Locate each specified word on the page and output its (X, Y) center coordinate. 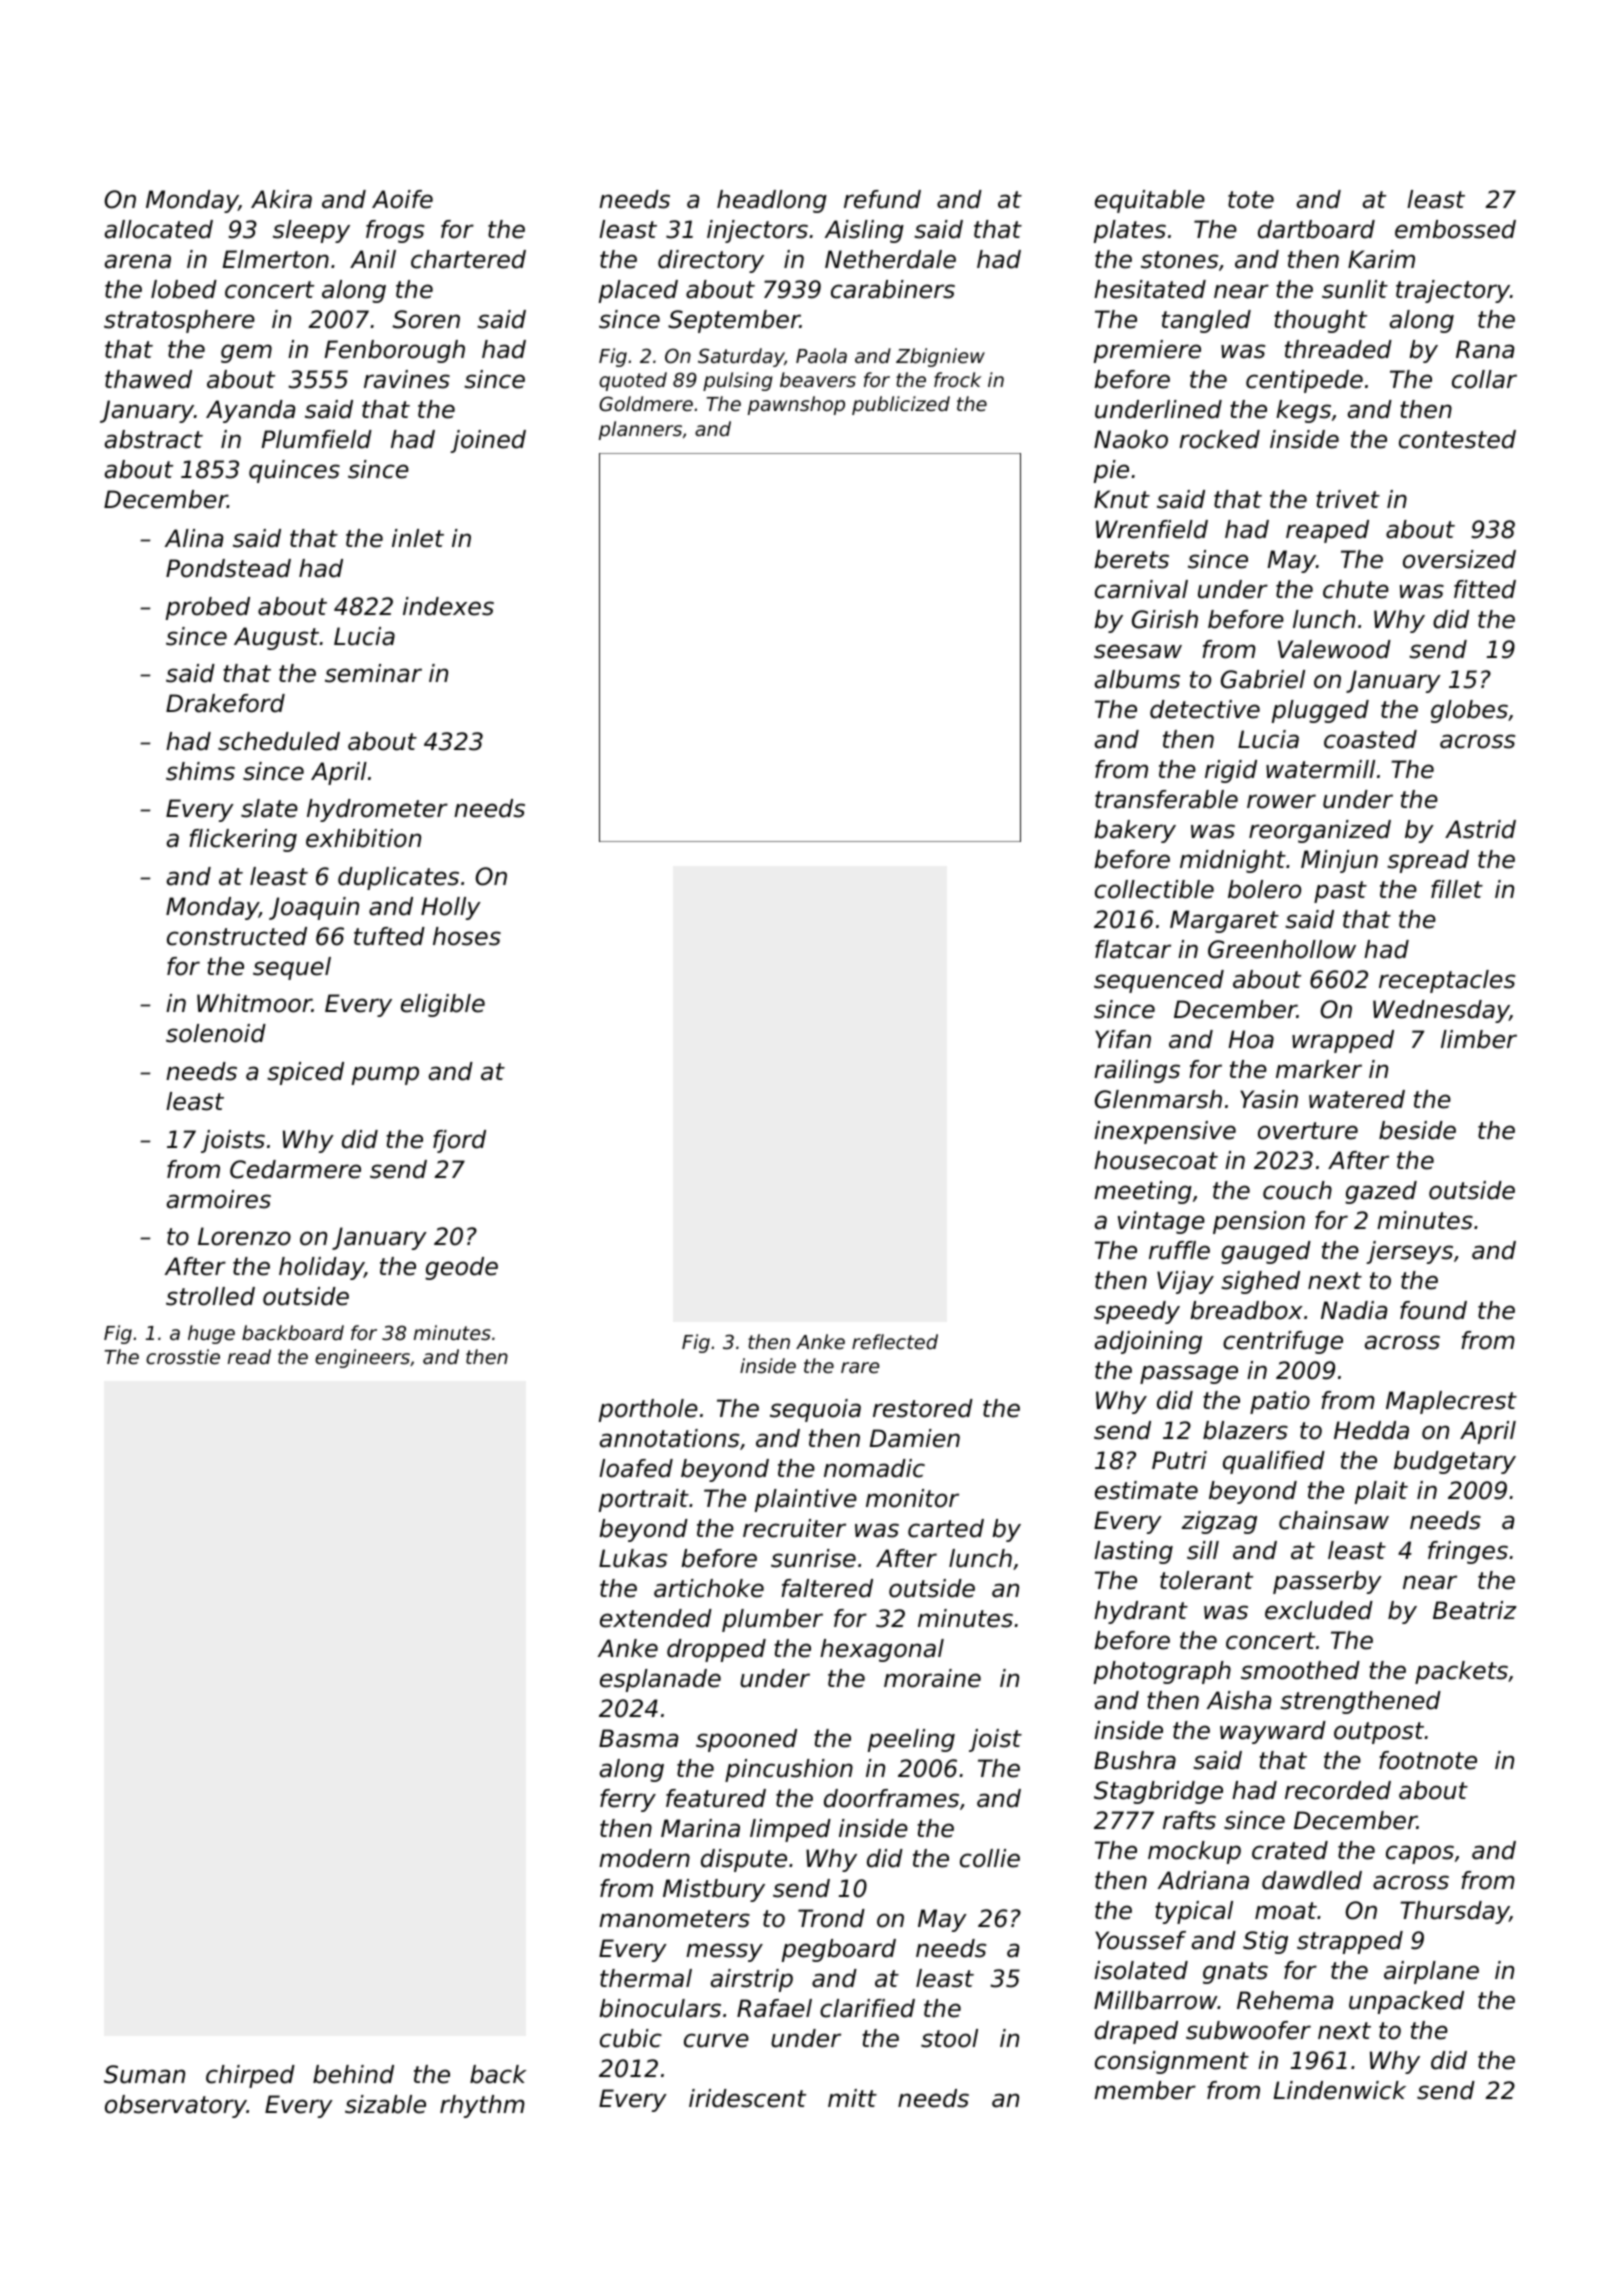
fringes (1468, 1552)
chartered (468, 259)
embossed (1455, 229)
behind (353, 2074)
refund (882, 199)
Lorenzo (244, 1236)
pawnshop (796, 405)
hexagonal (882, 1650)
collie (990, 1858)
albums (1137, 679)
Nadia (1354, 1310)
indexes (448, 606)
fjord (459, 1141)
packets (1461, 1672)
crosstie (183, 1356)
